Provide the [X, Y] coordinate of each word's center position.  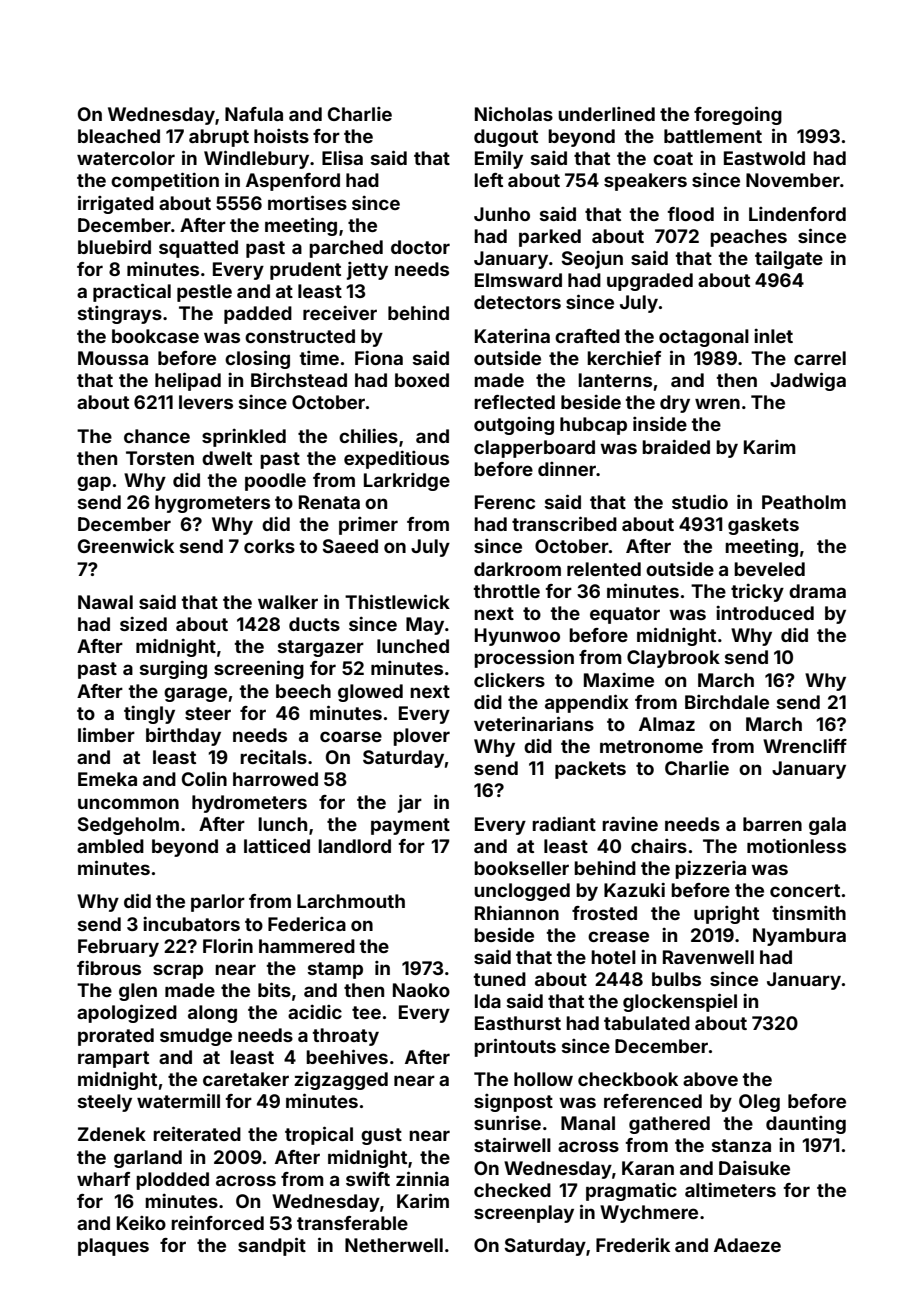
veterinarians [534, 723]
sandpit [272, 1246]
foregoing [738, 115]
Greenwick [126, 546]
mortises [307, 202]
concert [805, 890]
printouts [515, 1047]
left [488, 180]
